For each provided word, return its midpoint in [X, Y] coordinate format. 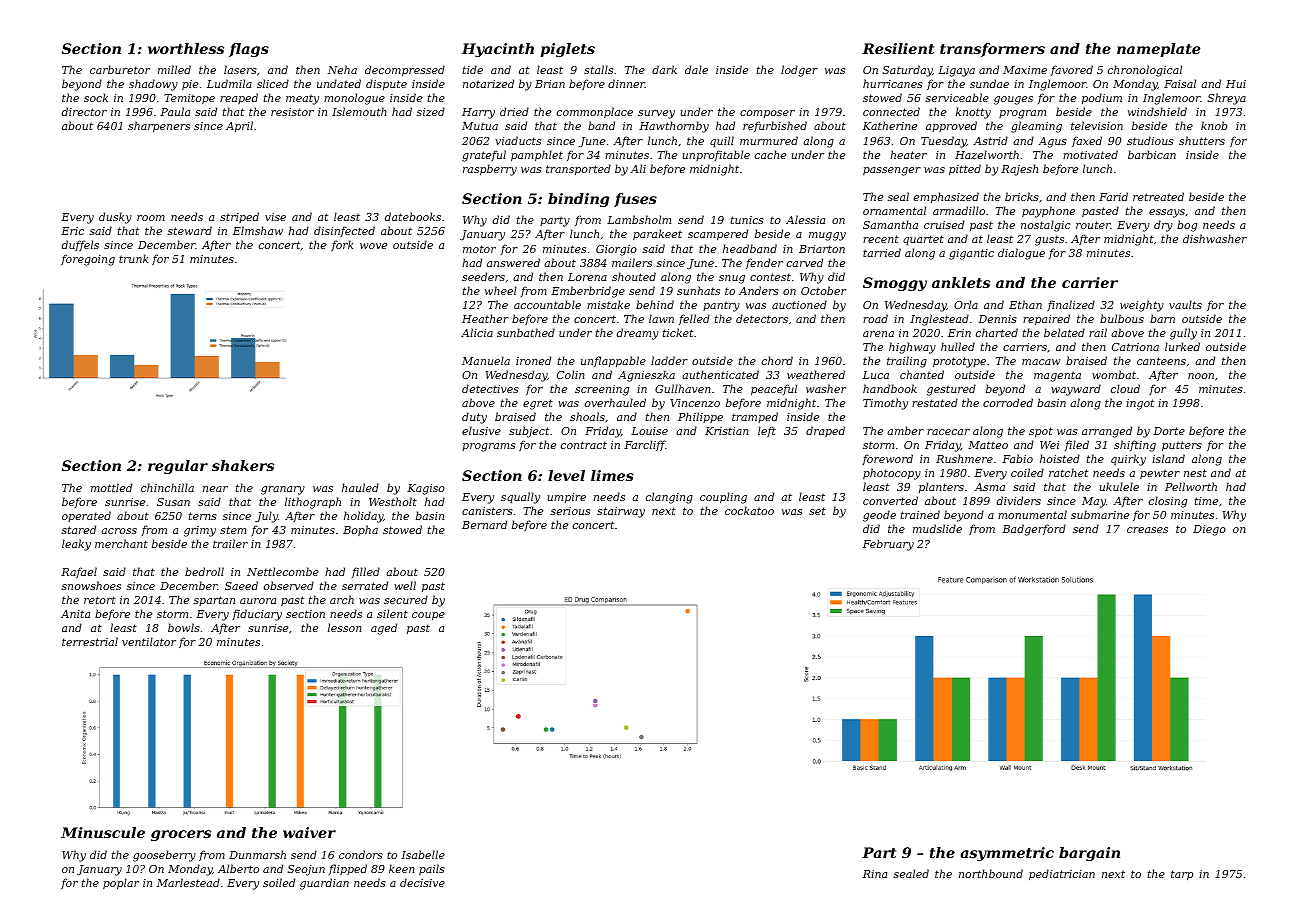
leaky [76, 545]
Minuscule [103, 832]
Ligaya [956, 71]
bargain [1089, 854]
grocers [181, 835]
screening [602, 390]
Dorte [1169, 431]
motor [479, 249]
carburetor [120, 69]
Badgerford [1034, 530]
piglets [567, 50]
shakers [243, 465]
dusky [115, 218]
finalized [1071, 305]
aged [384, 629]
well [405, 585]
